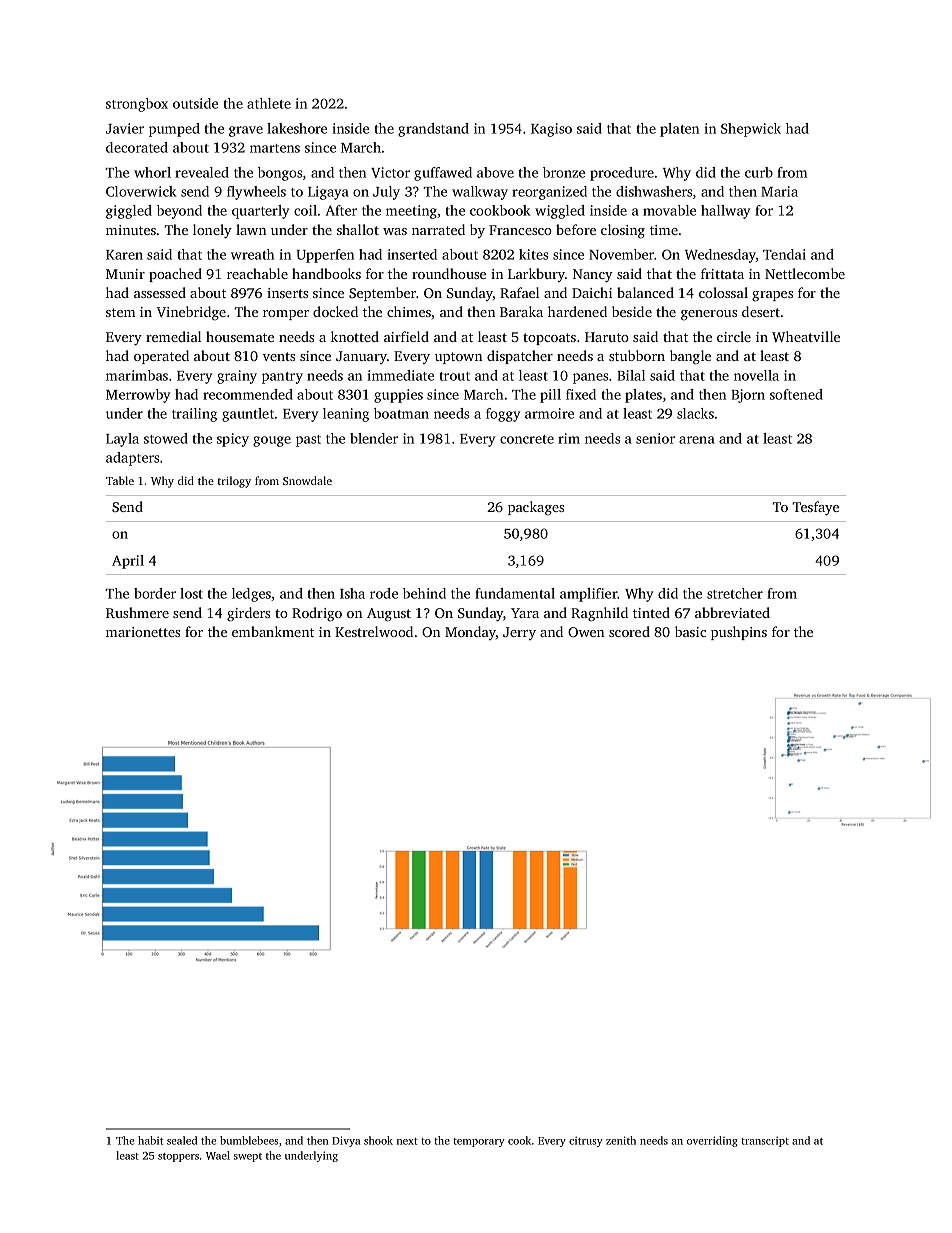 The width and height of the screenshot is (952, 1233). What do you see at coordinates (237, 377) in the screenshot?
I see `grainy` at bounding box center [237, 377].
